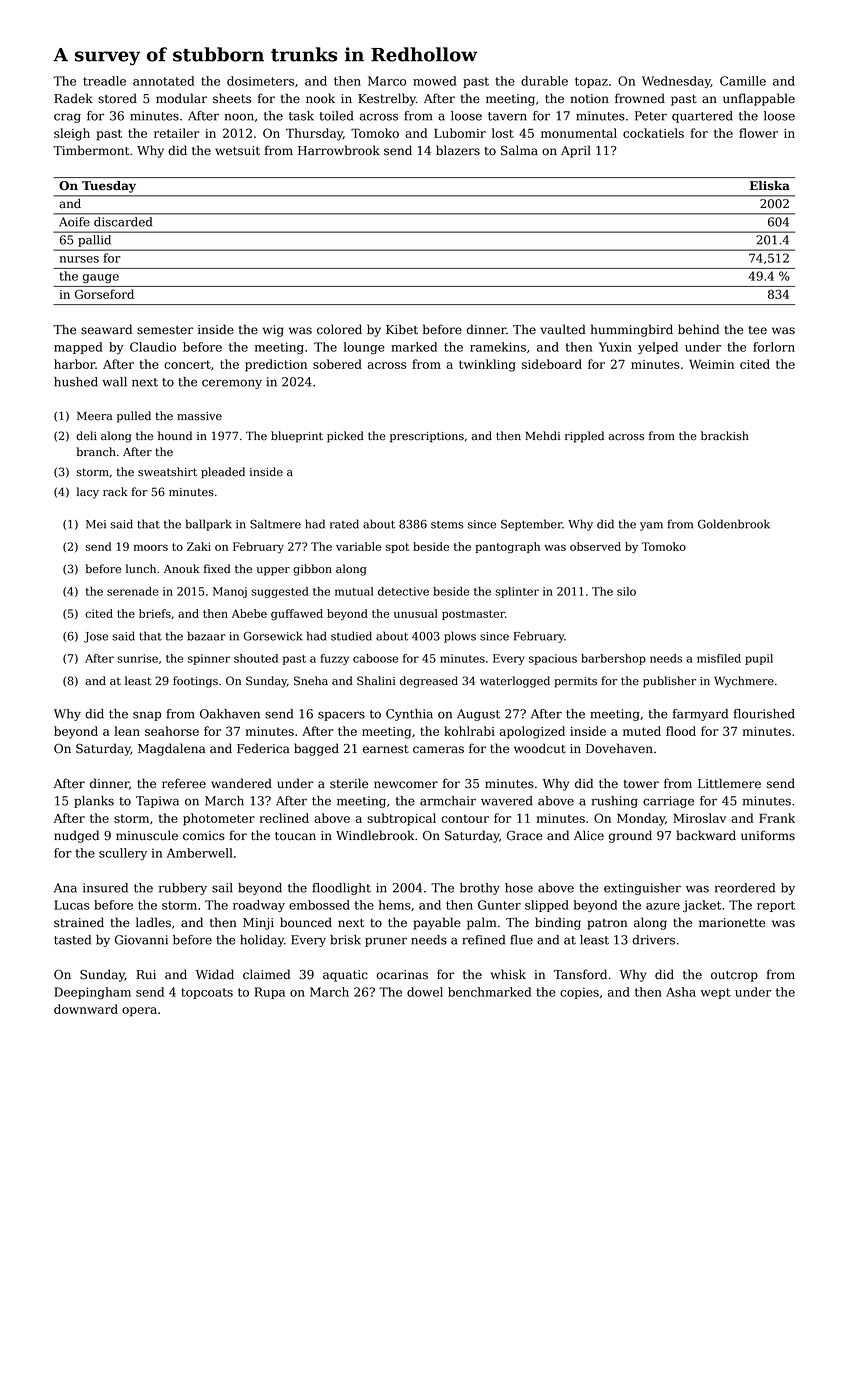 The image size is (849, 1400). Describe the element at coordinates (176, 133) in the screenshot. I see `retailer` at that location.
